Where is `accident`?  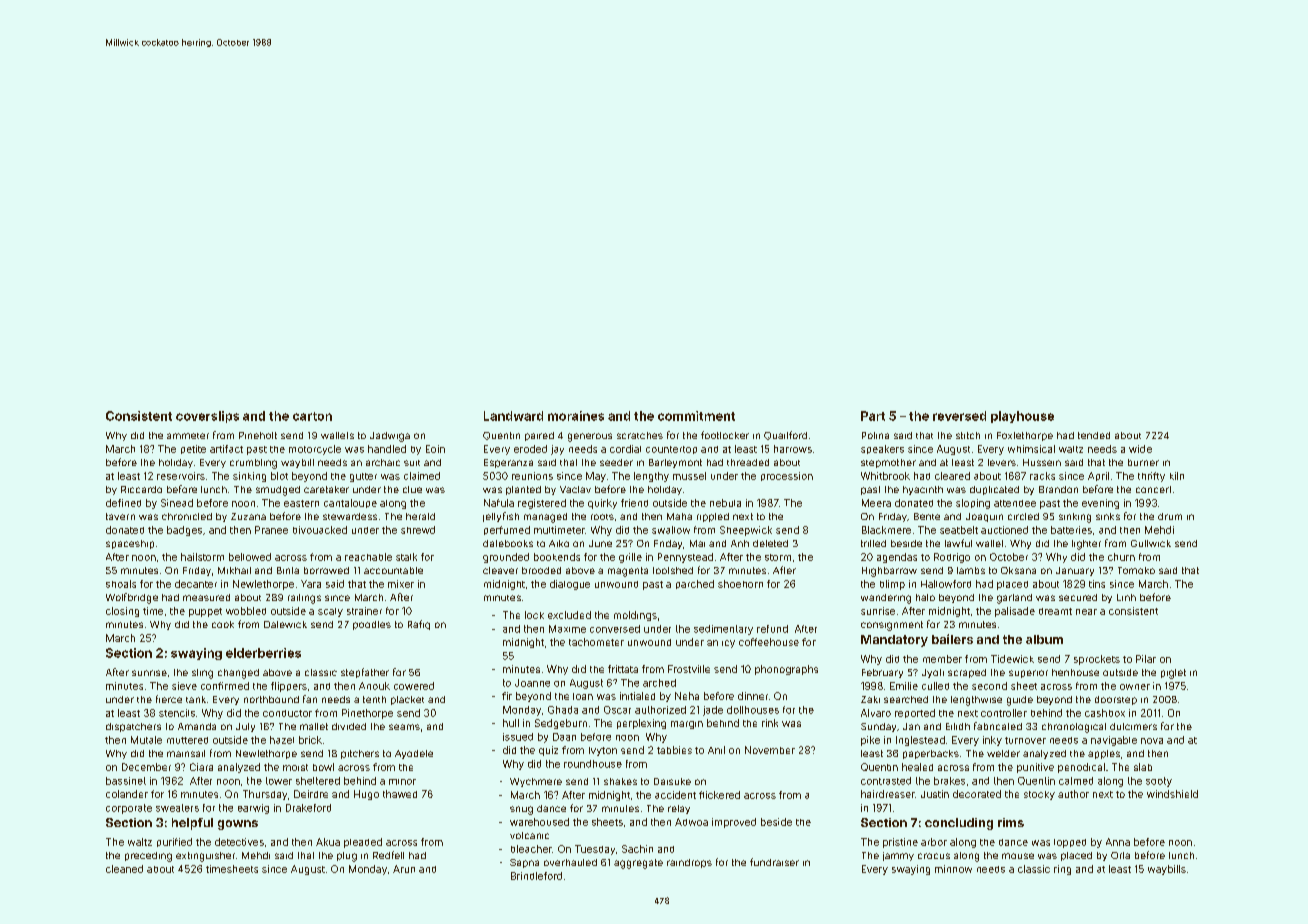 accident is located at coordinates (675, 795).
